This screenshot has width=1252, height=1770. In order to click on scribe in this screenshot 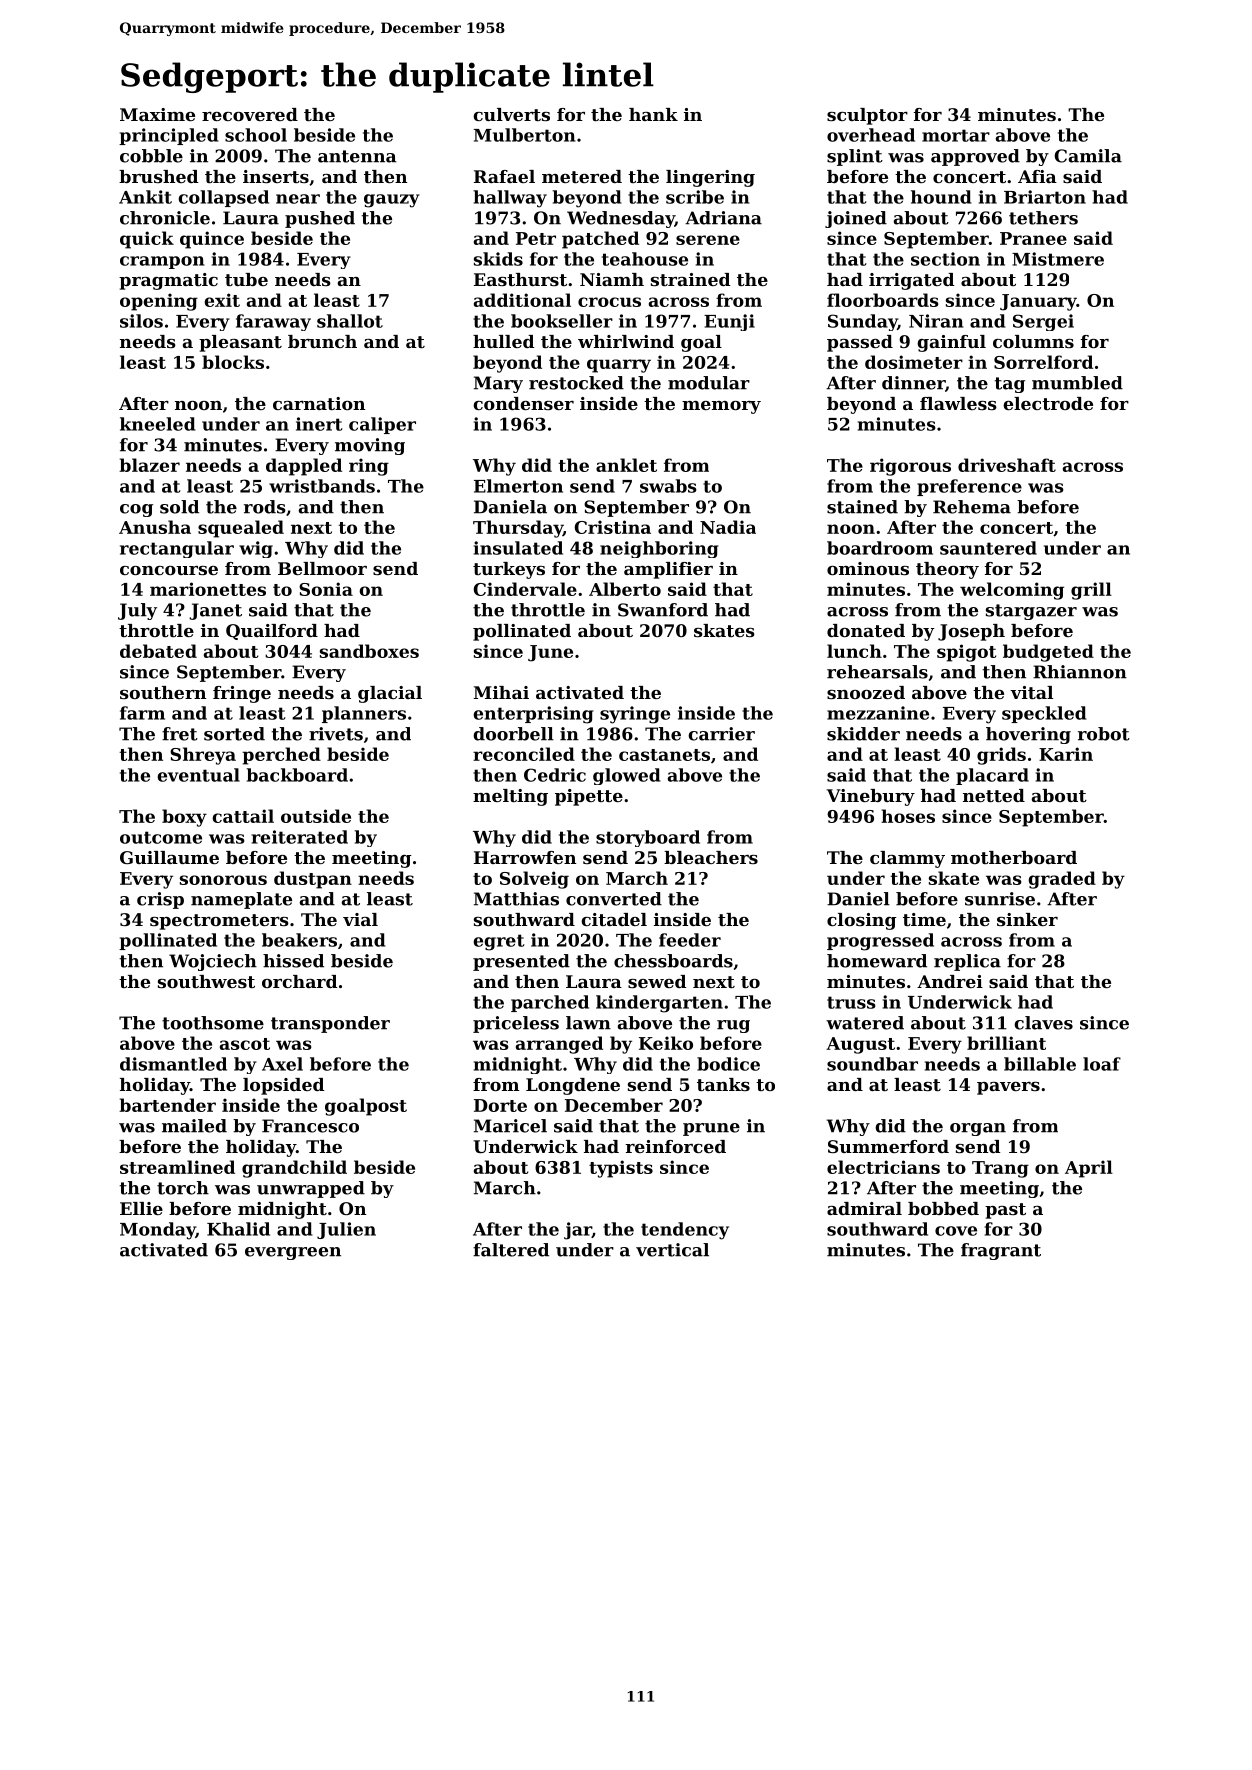, I will do `click(695, 197)`.
